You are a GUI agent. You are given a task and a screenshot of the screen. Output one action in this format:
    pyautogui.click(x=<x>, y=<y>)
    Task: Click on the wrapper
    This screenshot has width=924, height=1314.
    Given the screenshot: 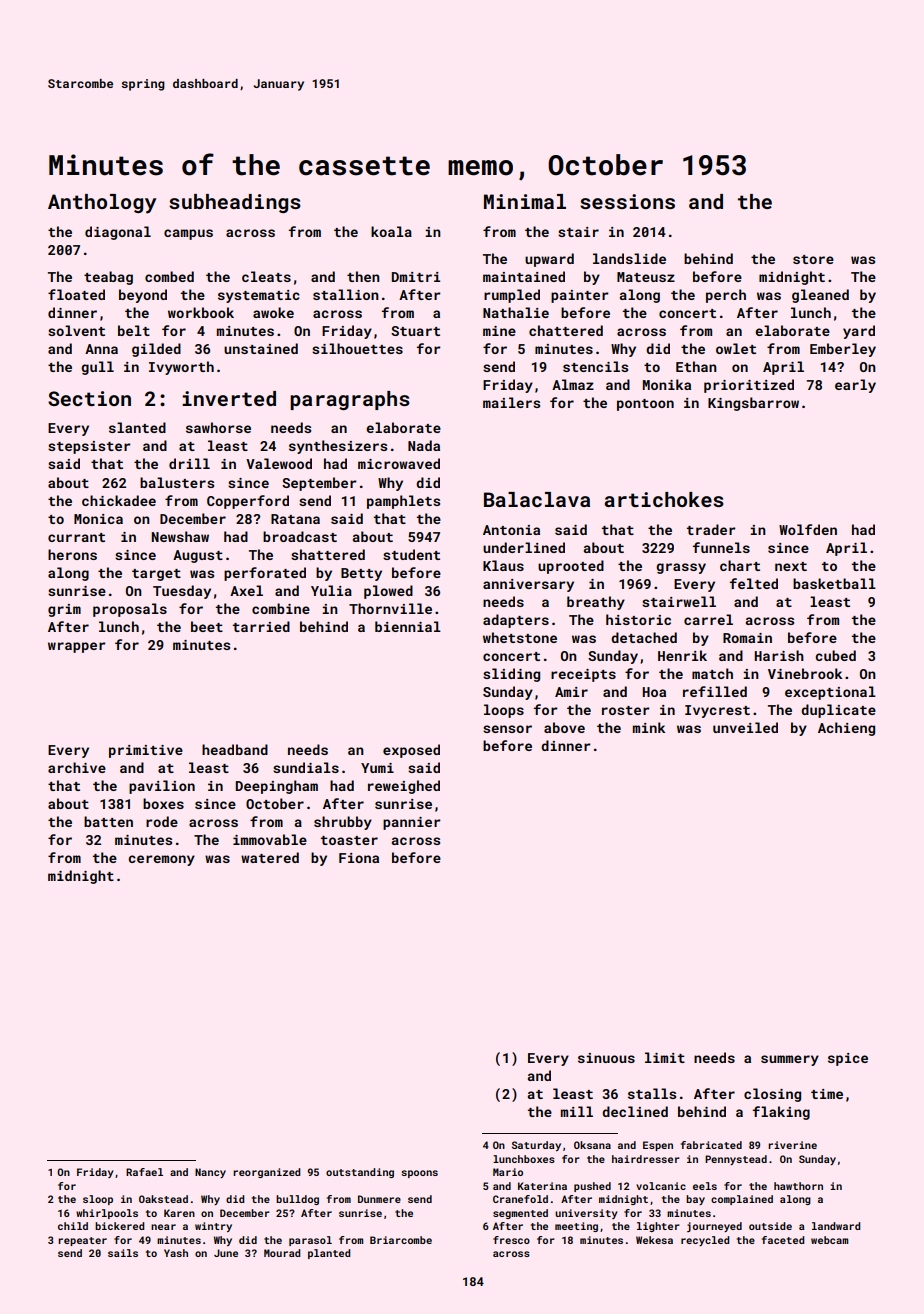 What is the action you would take?
    pyautogui.click(x=77, y=647)
